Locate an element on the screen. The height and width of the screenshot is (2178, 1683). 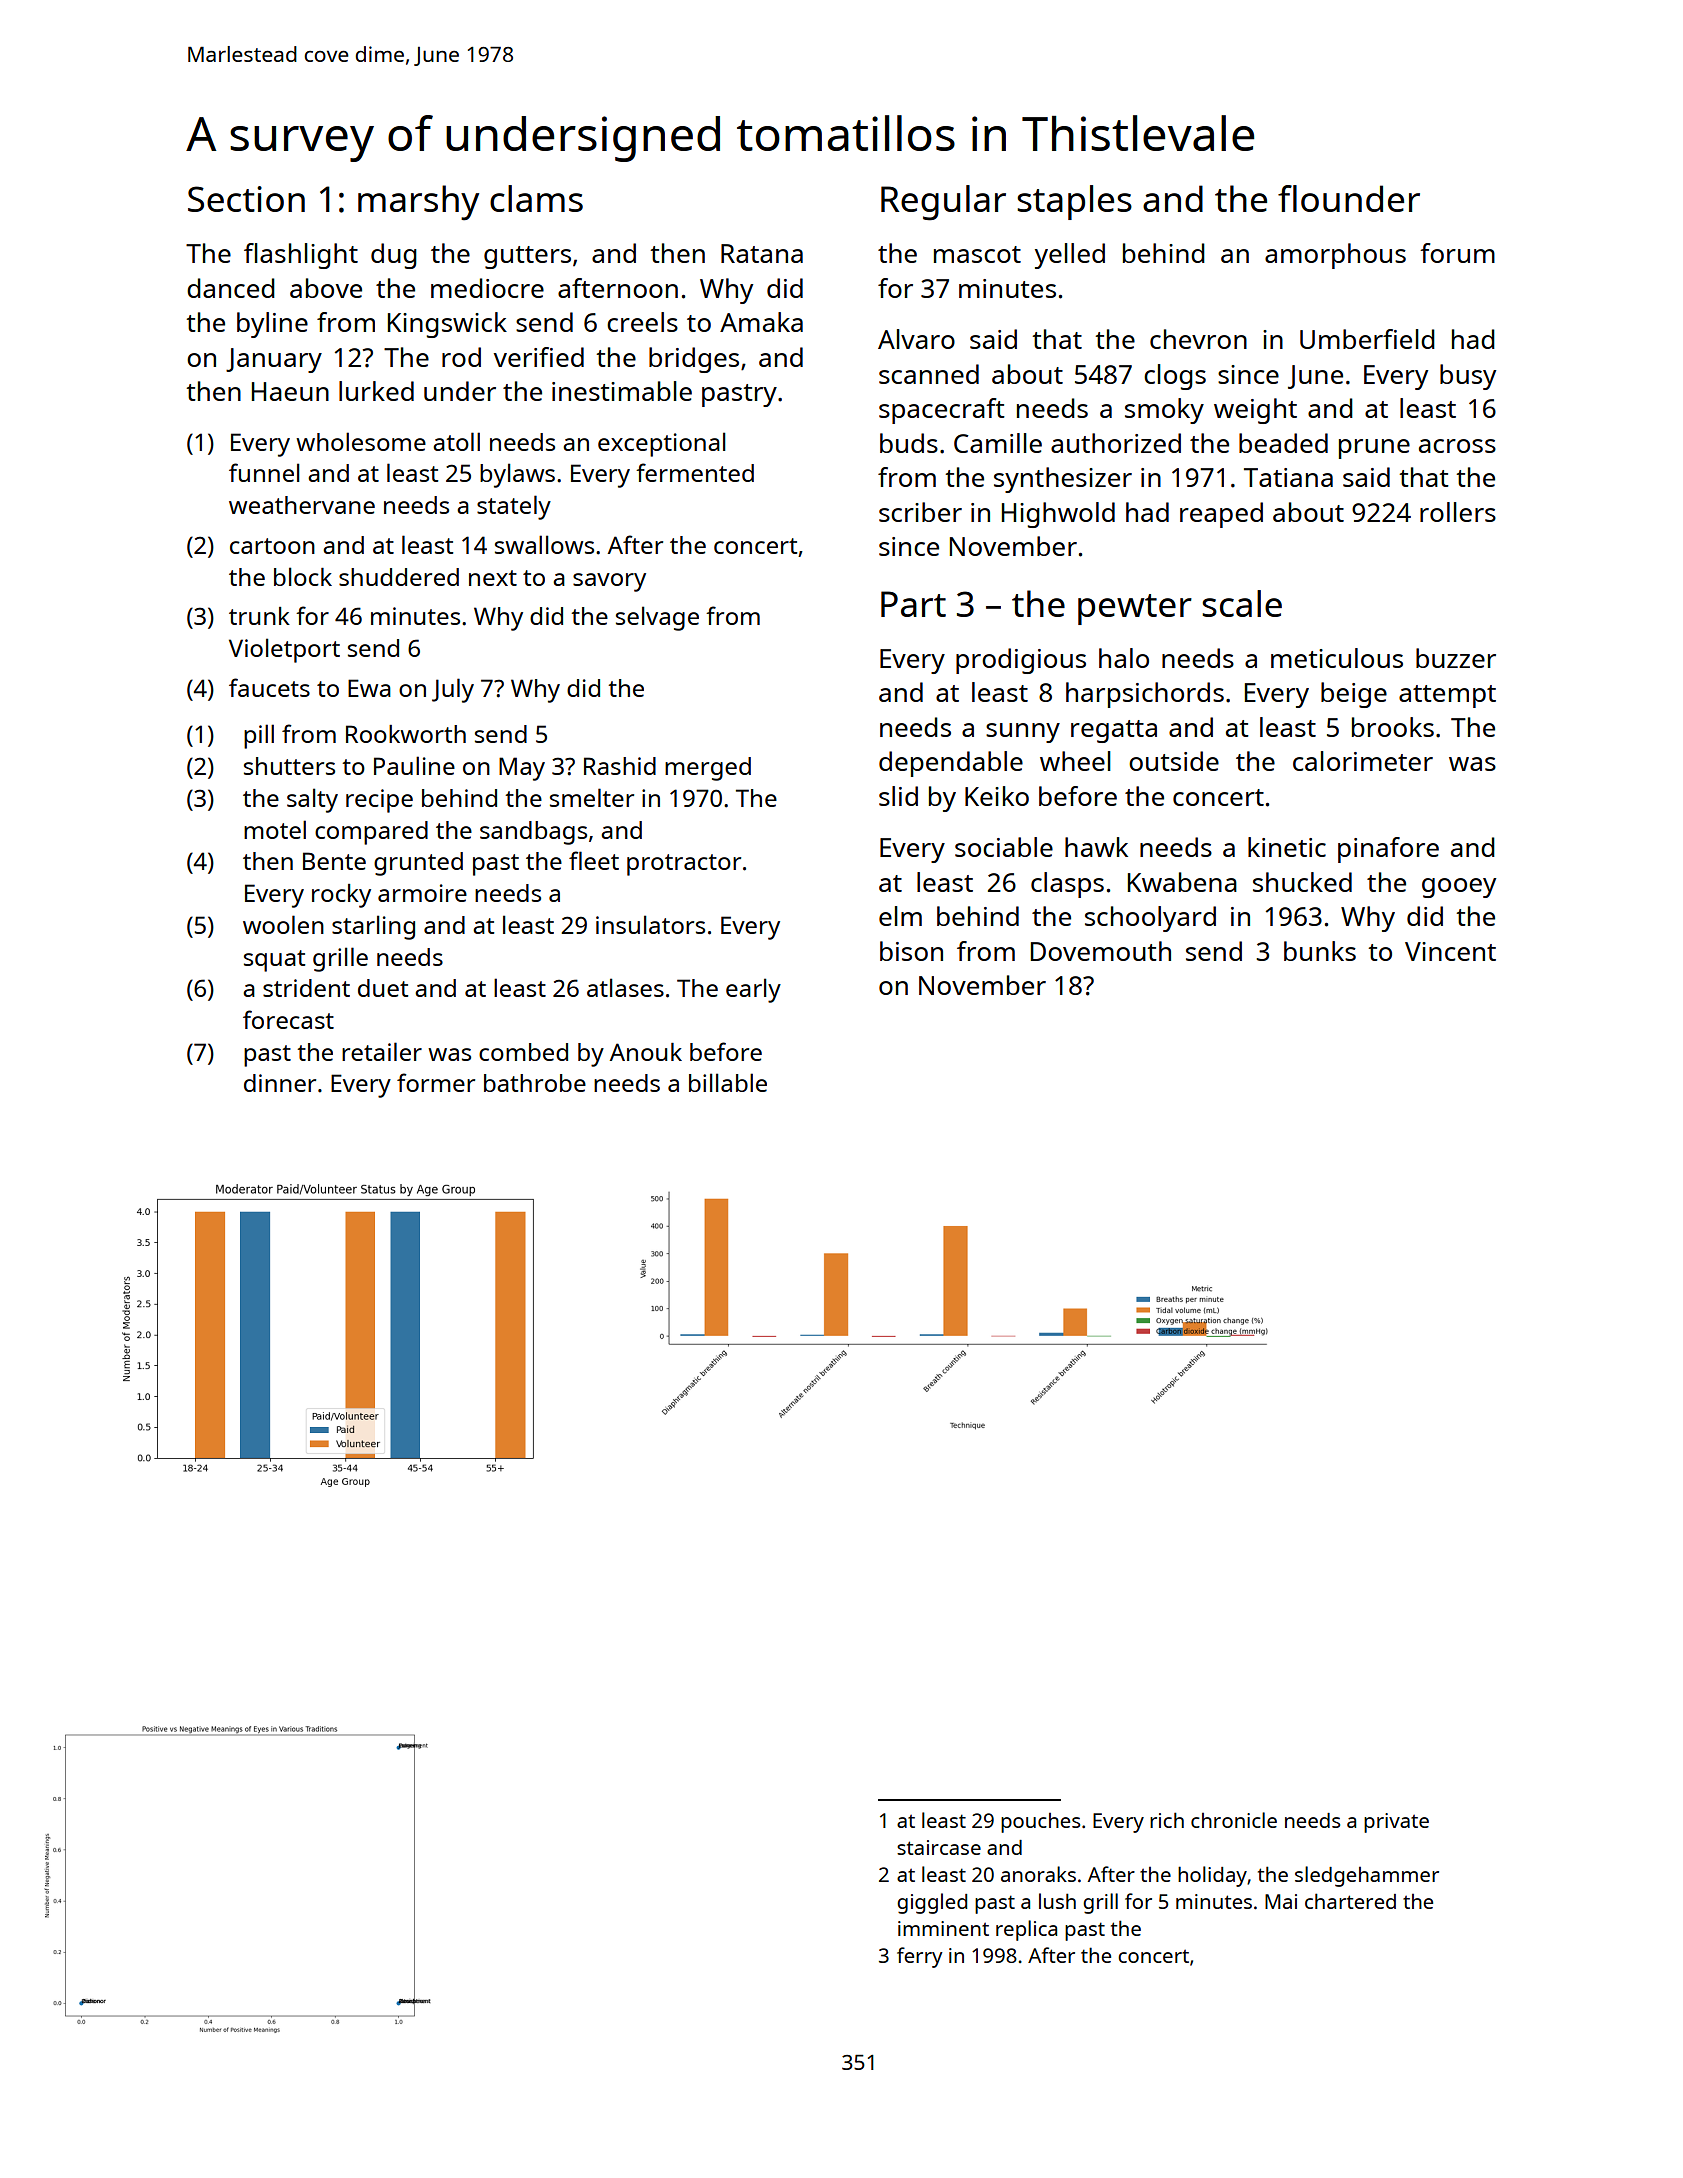
private is located at coordinates (1396, 1823).
